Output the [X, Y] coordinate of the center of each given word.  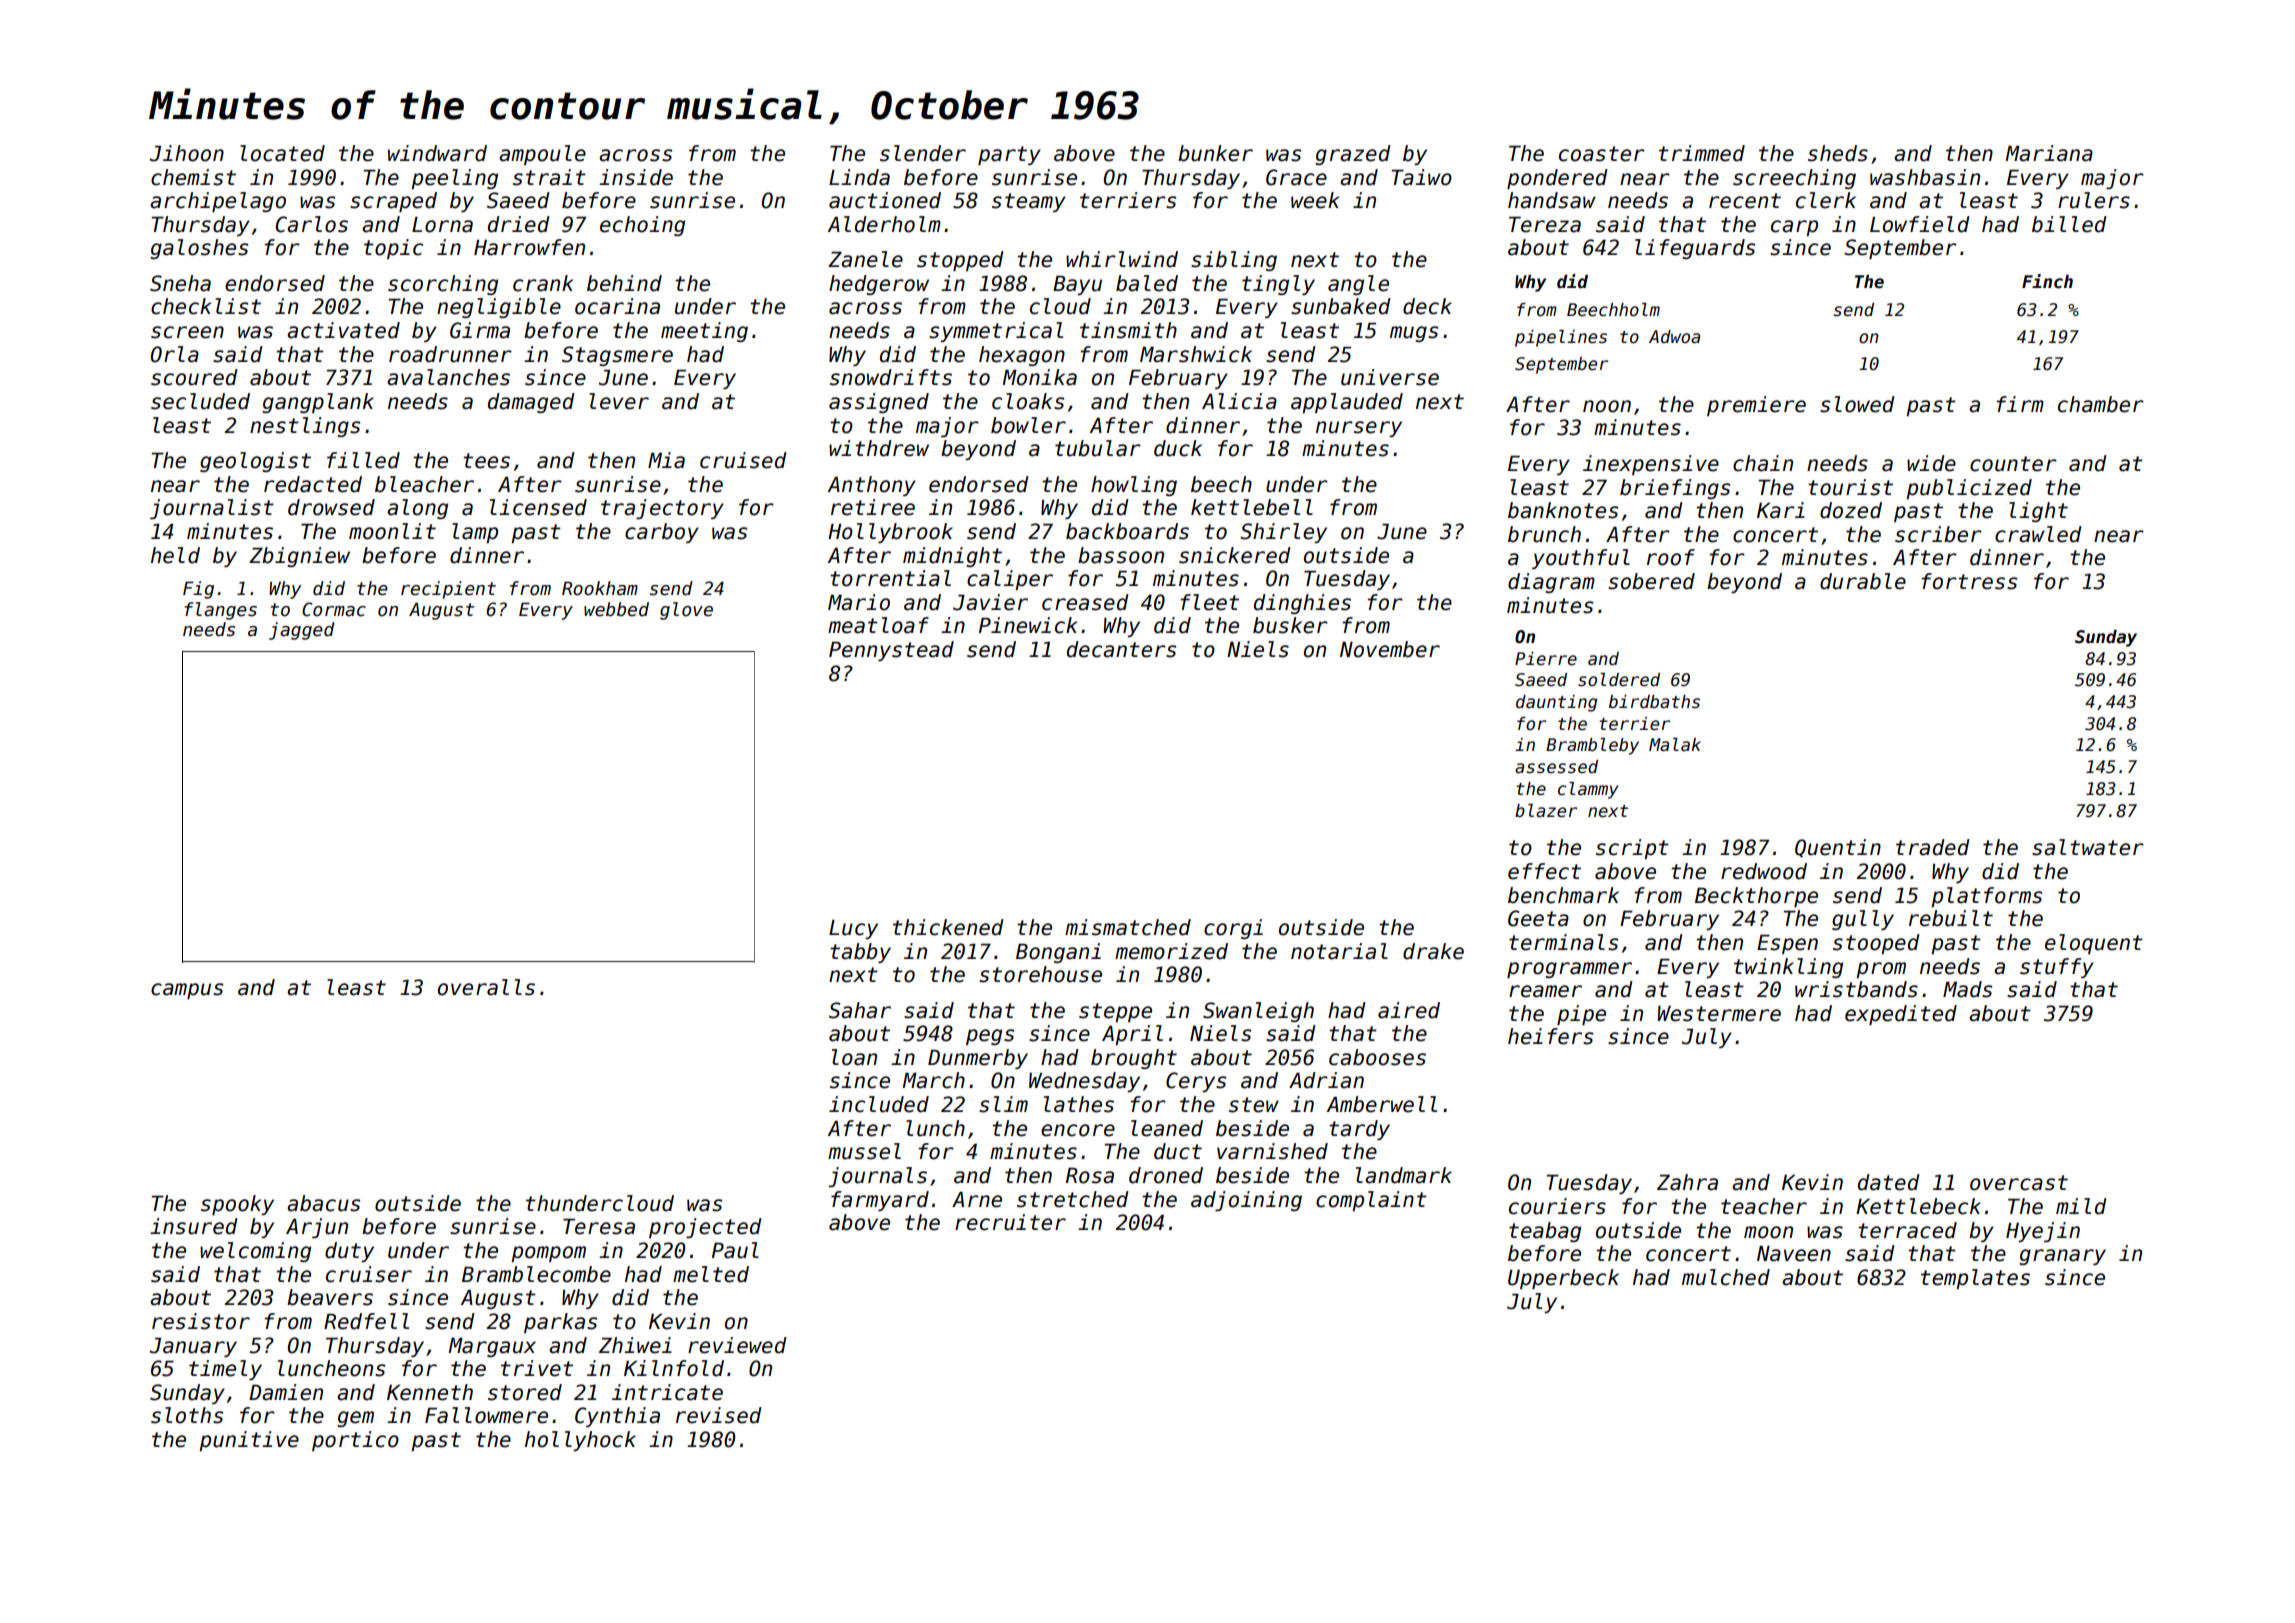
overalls [486, 987]
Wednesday [1084, 1082]
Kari [1781, 510]
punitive [249, 1441]
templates [1975, 1279]
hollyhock [580, 1441]
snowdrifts [891, 377]
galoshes [199, 249]
